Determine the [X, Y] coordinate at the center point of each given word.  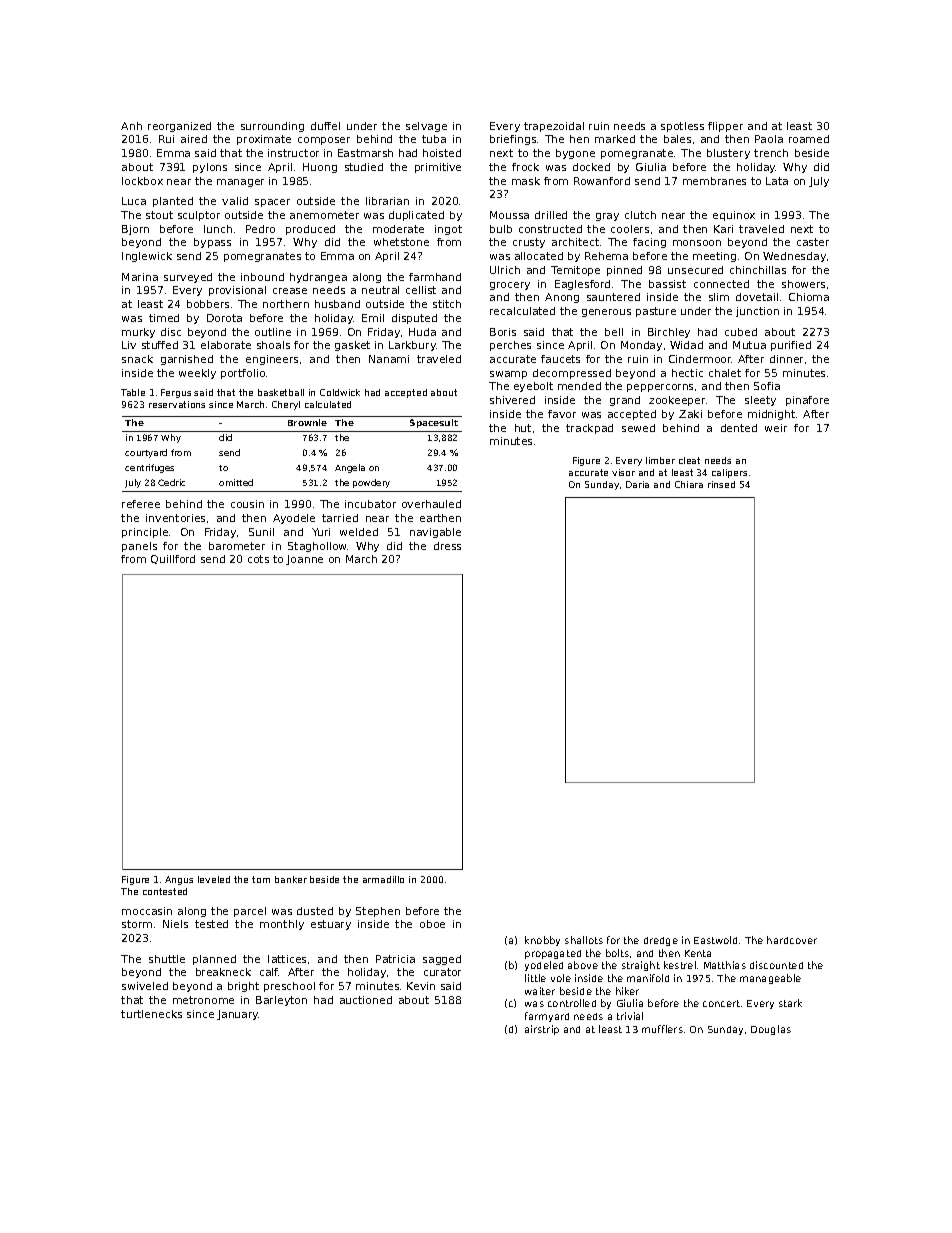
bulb [501, 229]
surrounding [272, 127]
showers [803, 284]
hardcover [792, 940]
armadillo [383, 879]
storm [137, 924]
